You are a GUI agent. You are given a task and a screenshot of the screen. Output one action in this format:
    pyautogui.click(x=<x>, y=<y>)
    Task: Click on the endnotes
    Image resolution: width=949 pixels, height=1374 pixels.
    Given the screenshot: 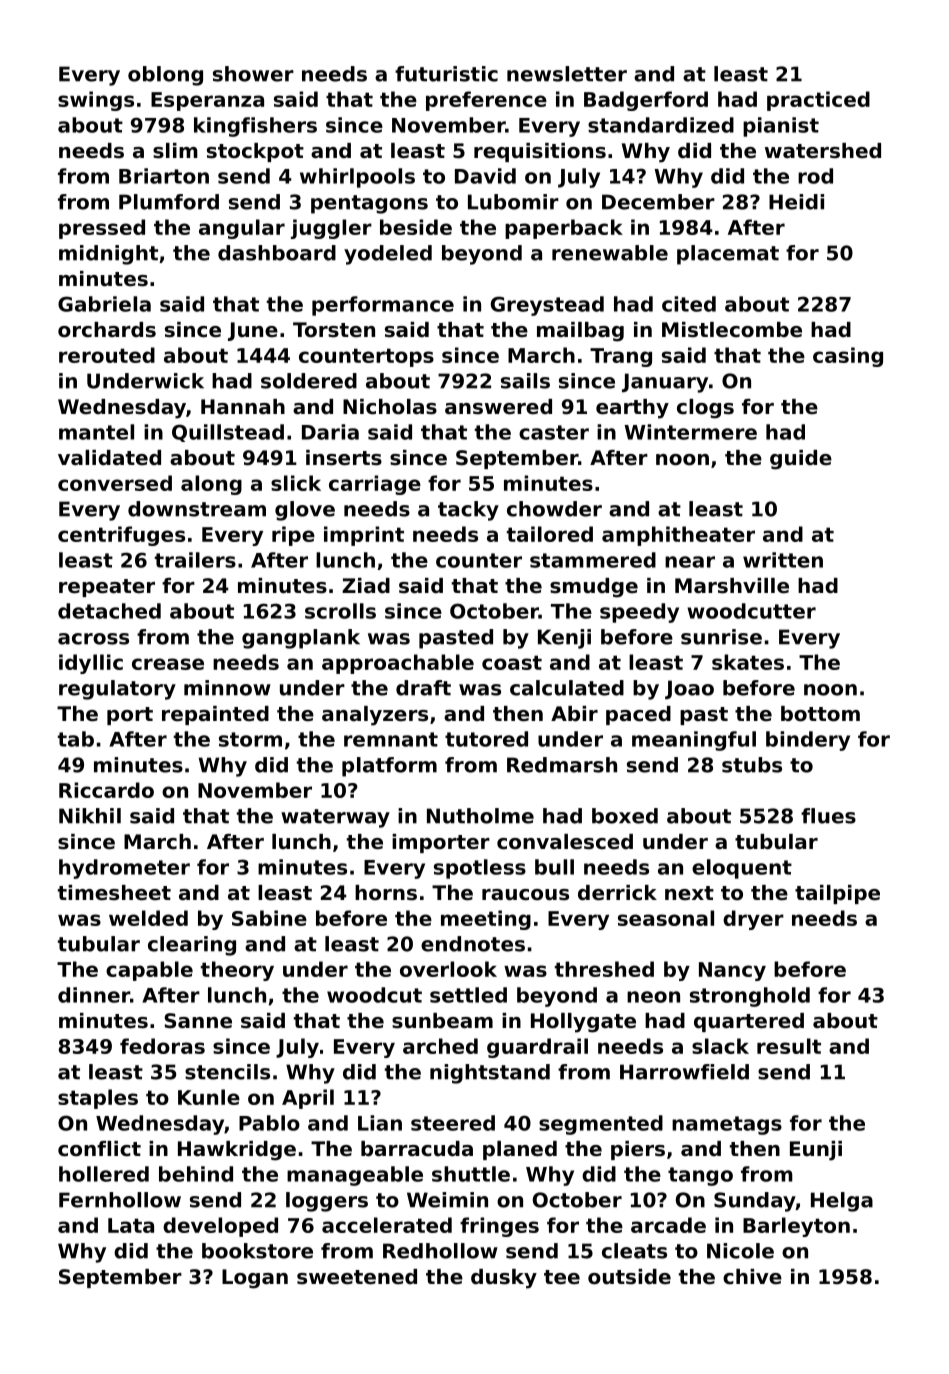 What is the action you would take?
    pyautogui.click(x=473, y=944)
